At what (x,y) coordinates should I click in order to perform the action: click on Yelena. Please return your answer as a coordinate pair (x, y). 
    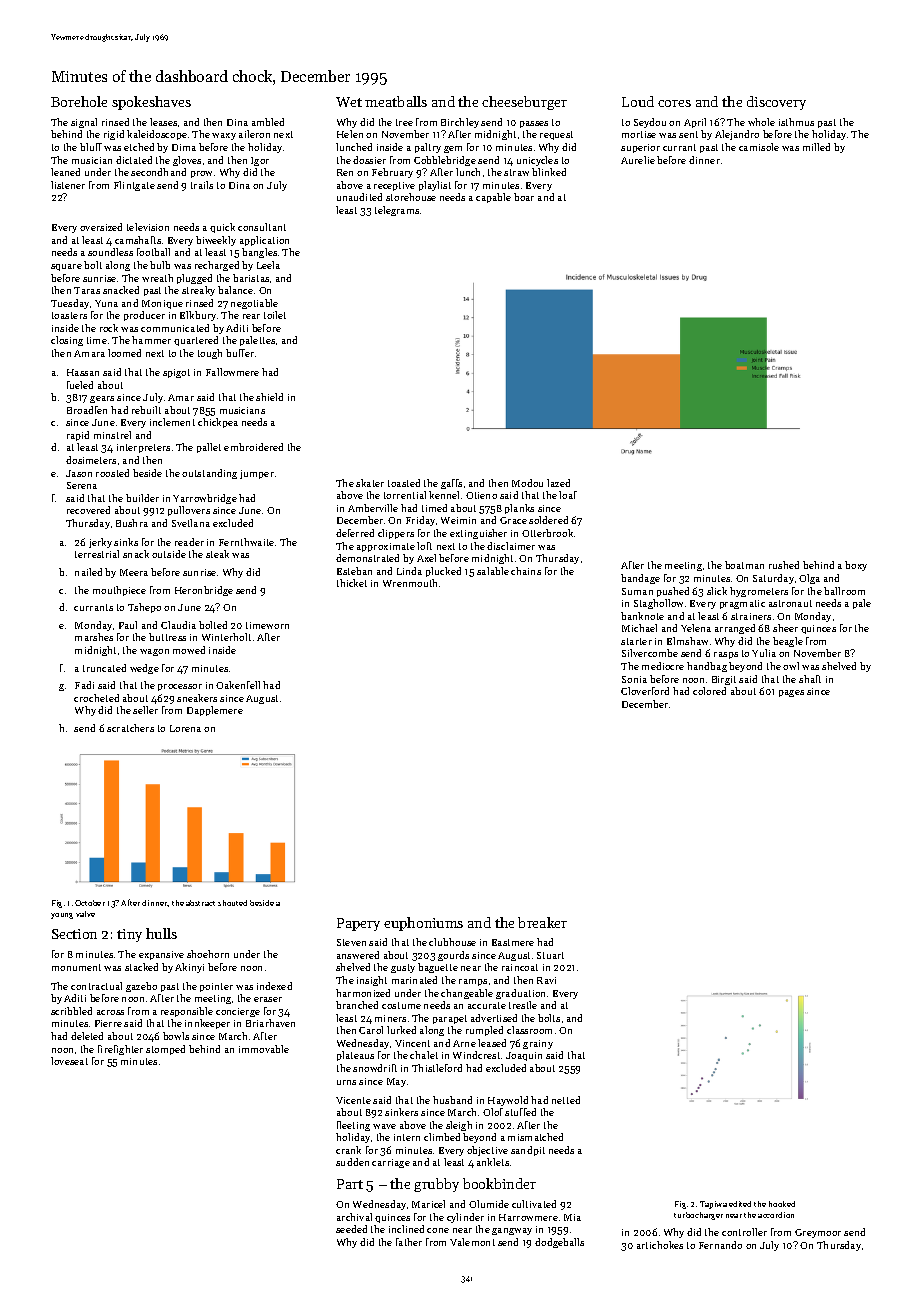
    Looking at the image, I should click on (696, 628).
